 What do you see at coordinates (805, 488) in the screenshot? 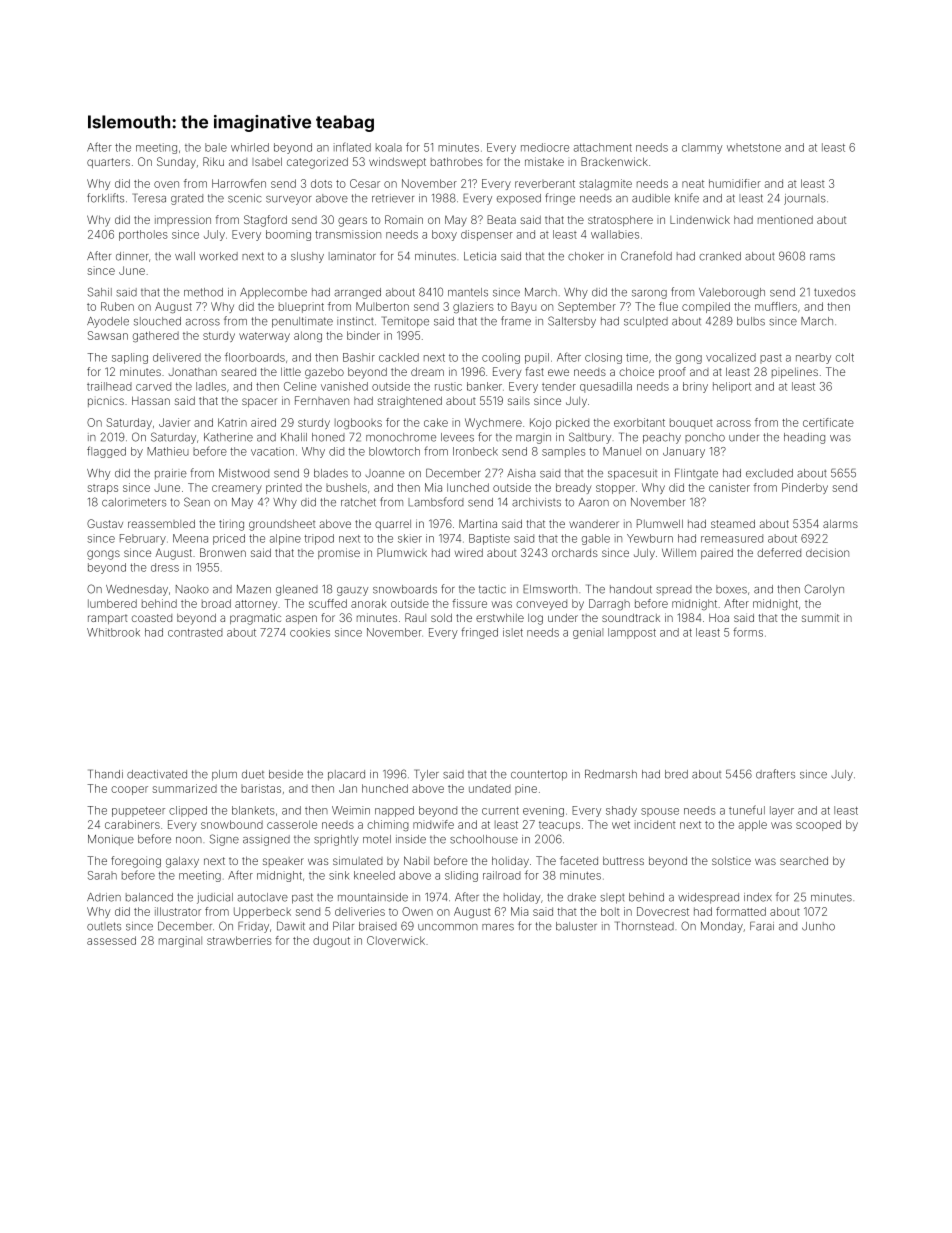
I see `Pinderby` at bounding box center [805, 488].
